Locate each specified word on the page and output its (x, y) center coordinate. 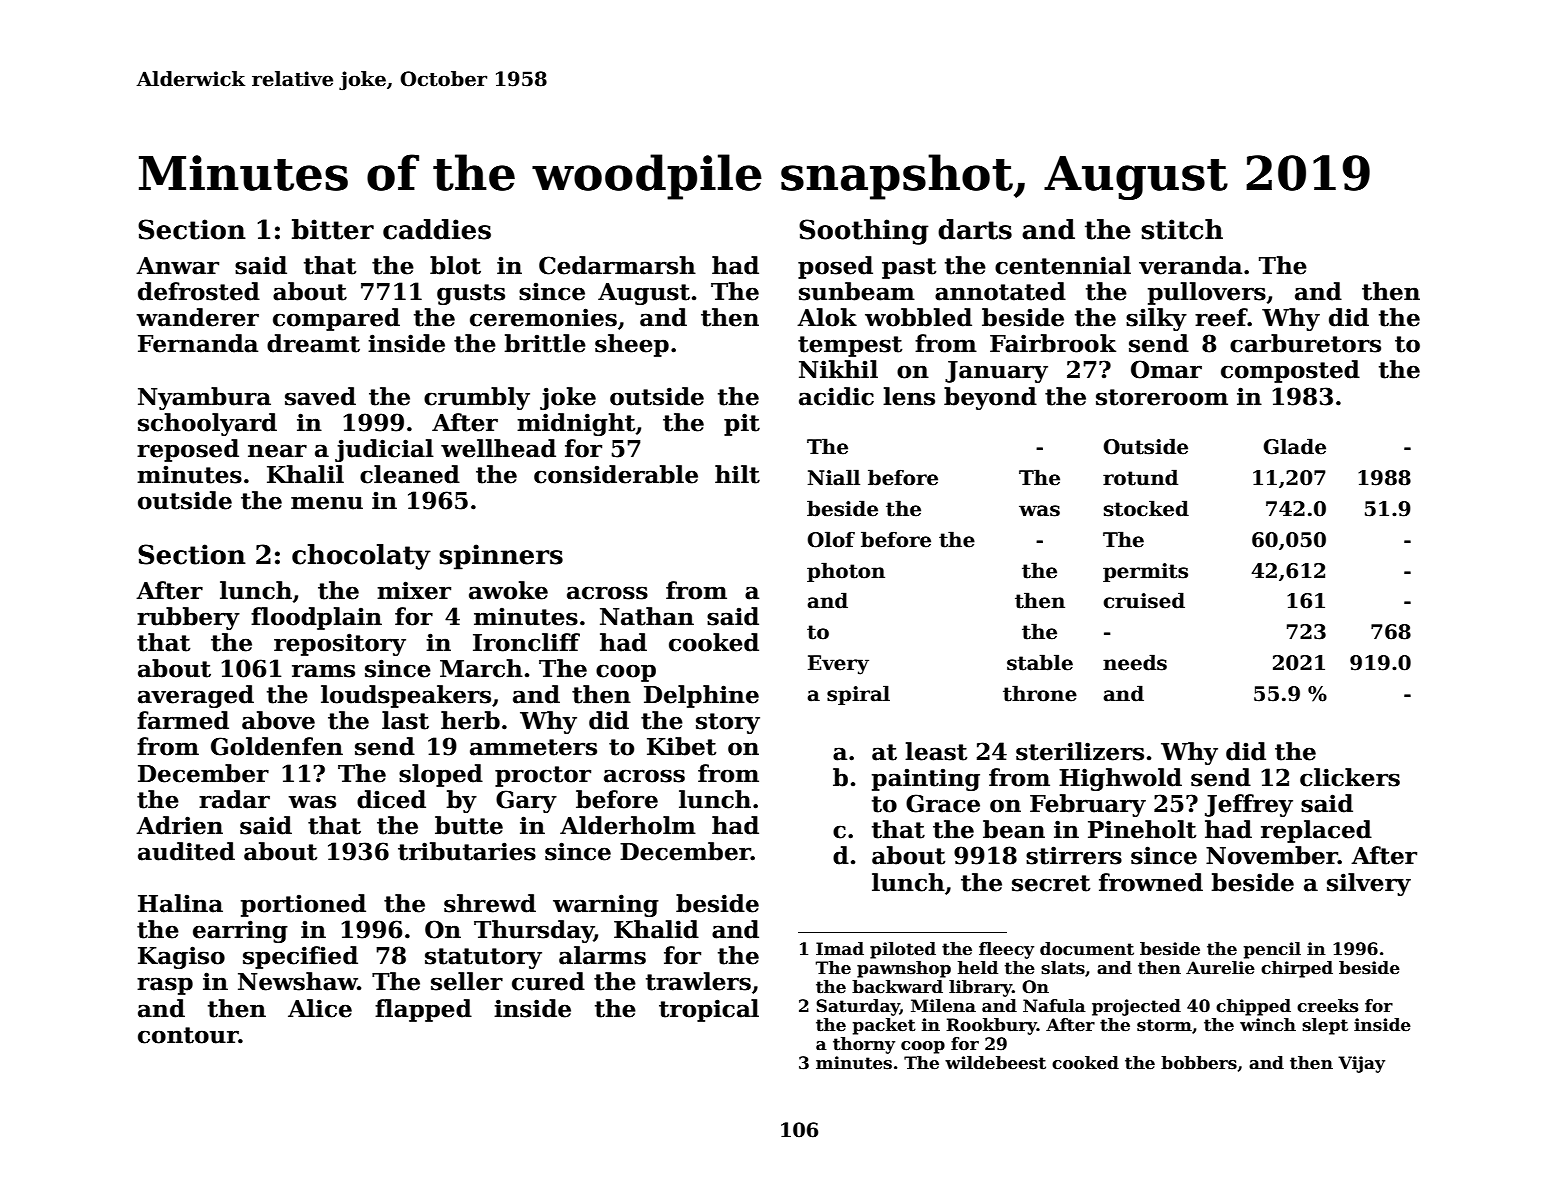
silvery (1369, 884)
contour (188, 1035)
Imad (840, 949)
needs (1135, 662)
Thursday (534, 931)
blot (455, 265)
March (481, 668)
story (728, 723)
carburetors (1305, 343)
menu (327, 503)
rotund (1140, 477)
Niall (834, 477)
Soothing (864, 232)
